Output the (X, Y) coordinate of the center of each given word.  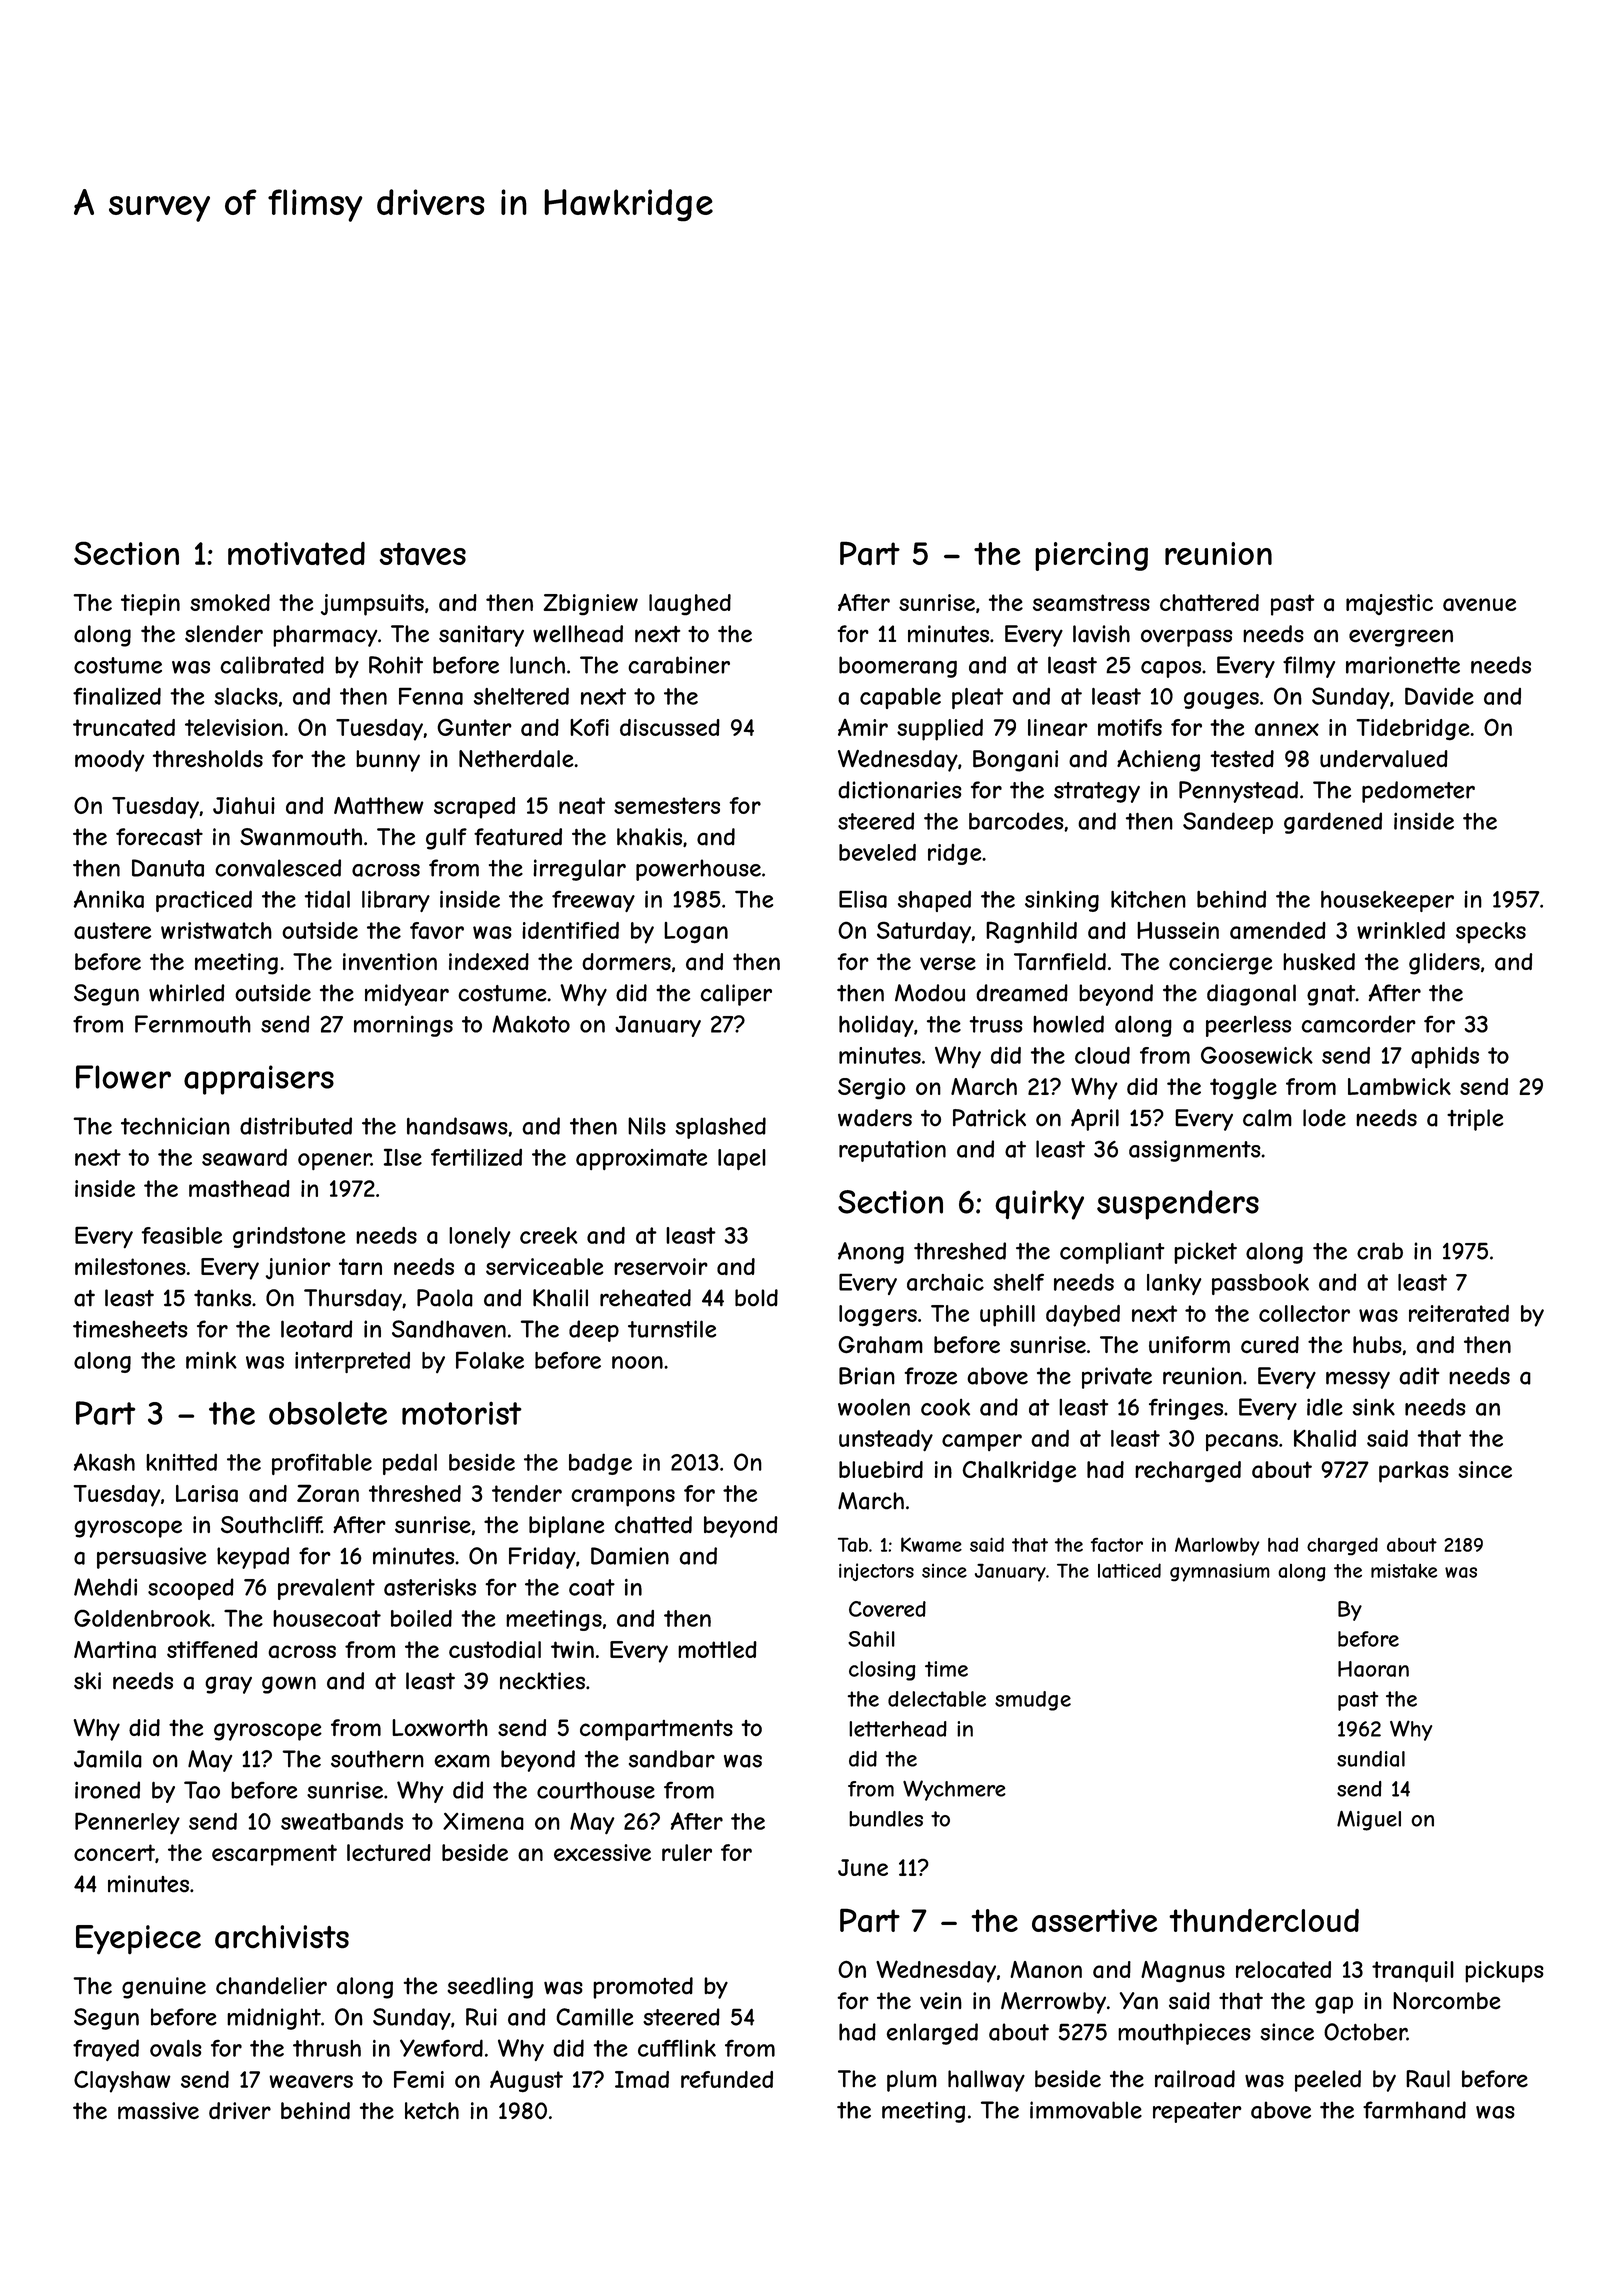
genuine (164, 1988)
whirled (187, 993)
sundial (1371, 1759)
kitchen (1148, 899)
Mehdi (105, 1587)
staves (423, 554)
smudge (1033, 1701)
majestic (1389, 604)
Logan (696, 933)
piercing (1091, 556)
